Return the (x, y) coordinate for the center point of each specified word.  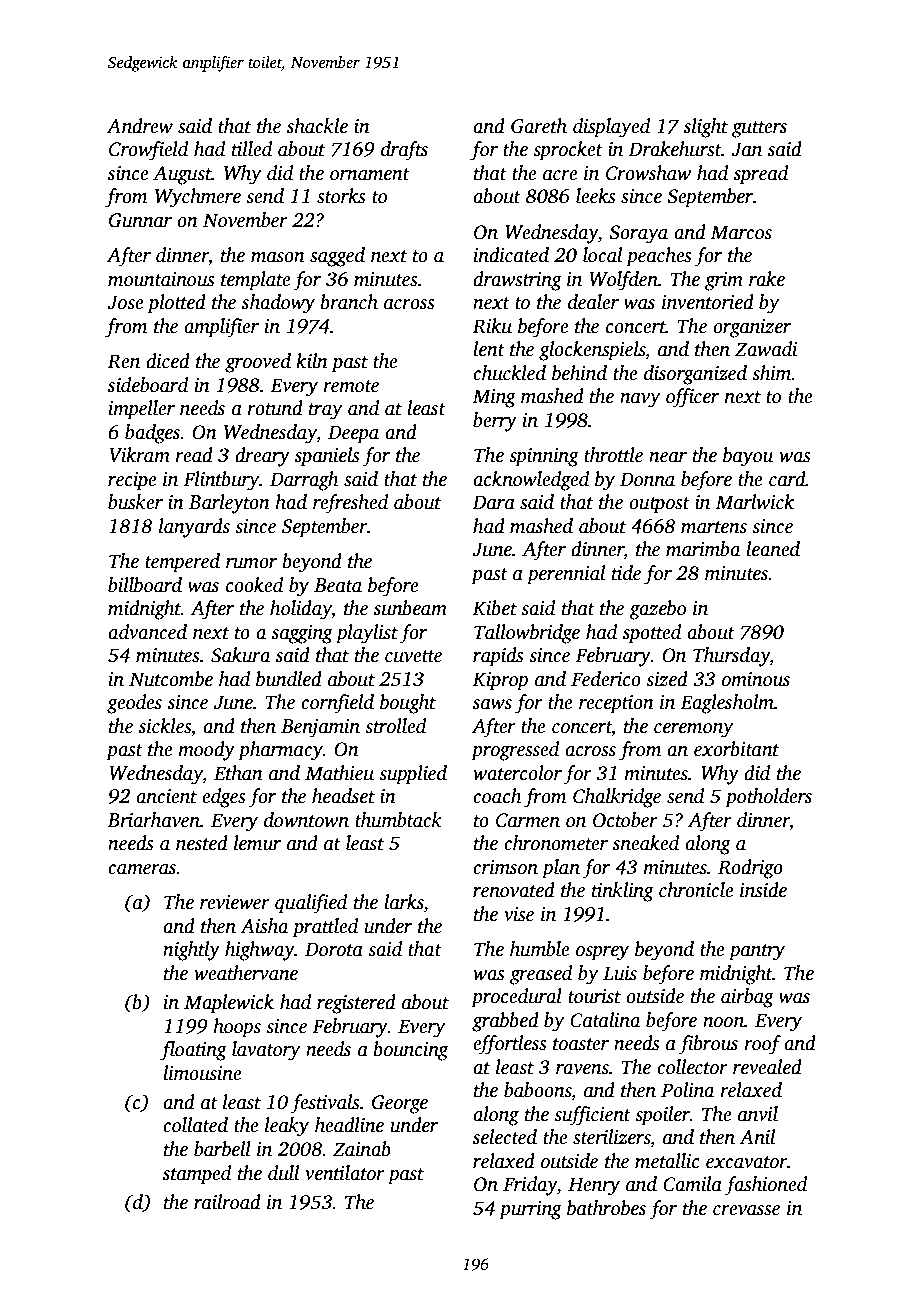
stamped (197, 1175)
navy (640, 400)
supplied (413, 775)
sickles (165, 726)
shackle (317, 126)
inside (763, 890)
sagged (337, 257)
